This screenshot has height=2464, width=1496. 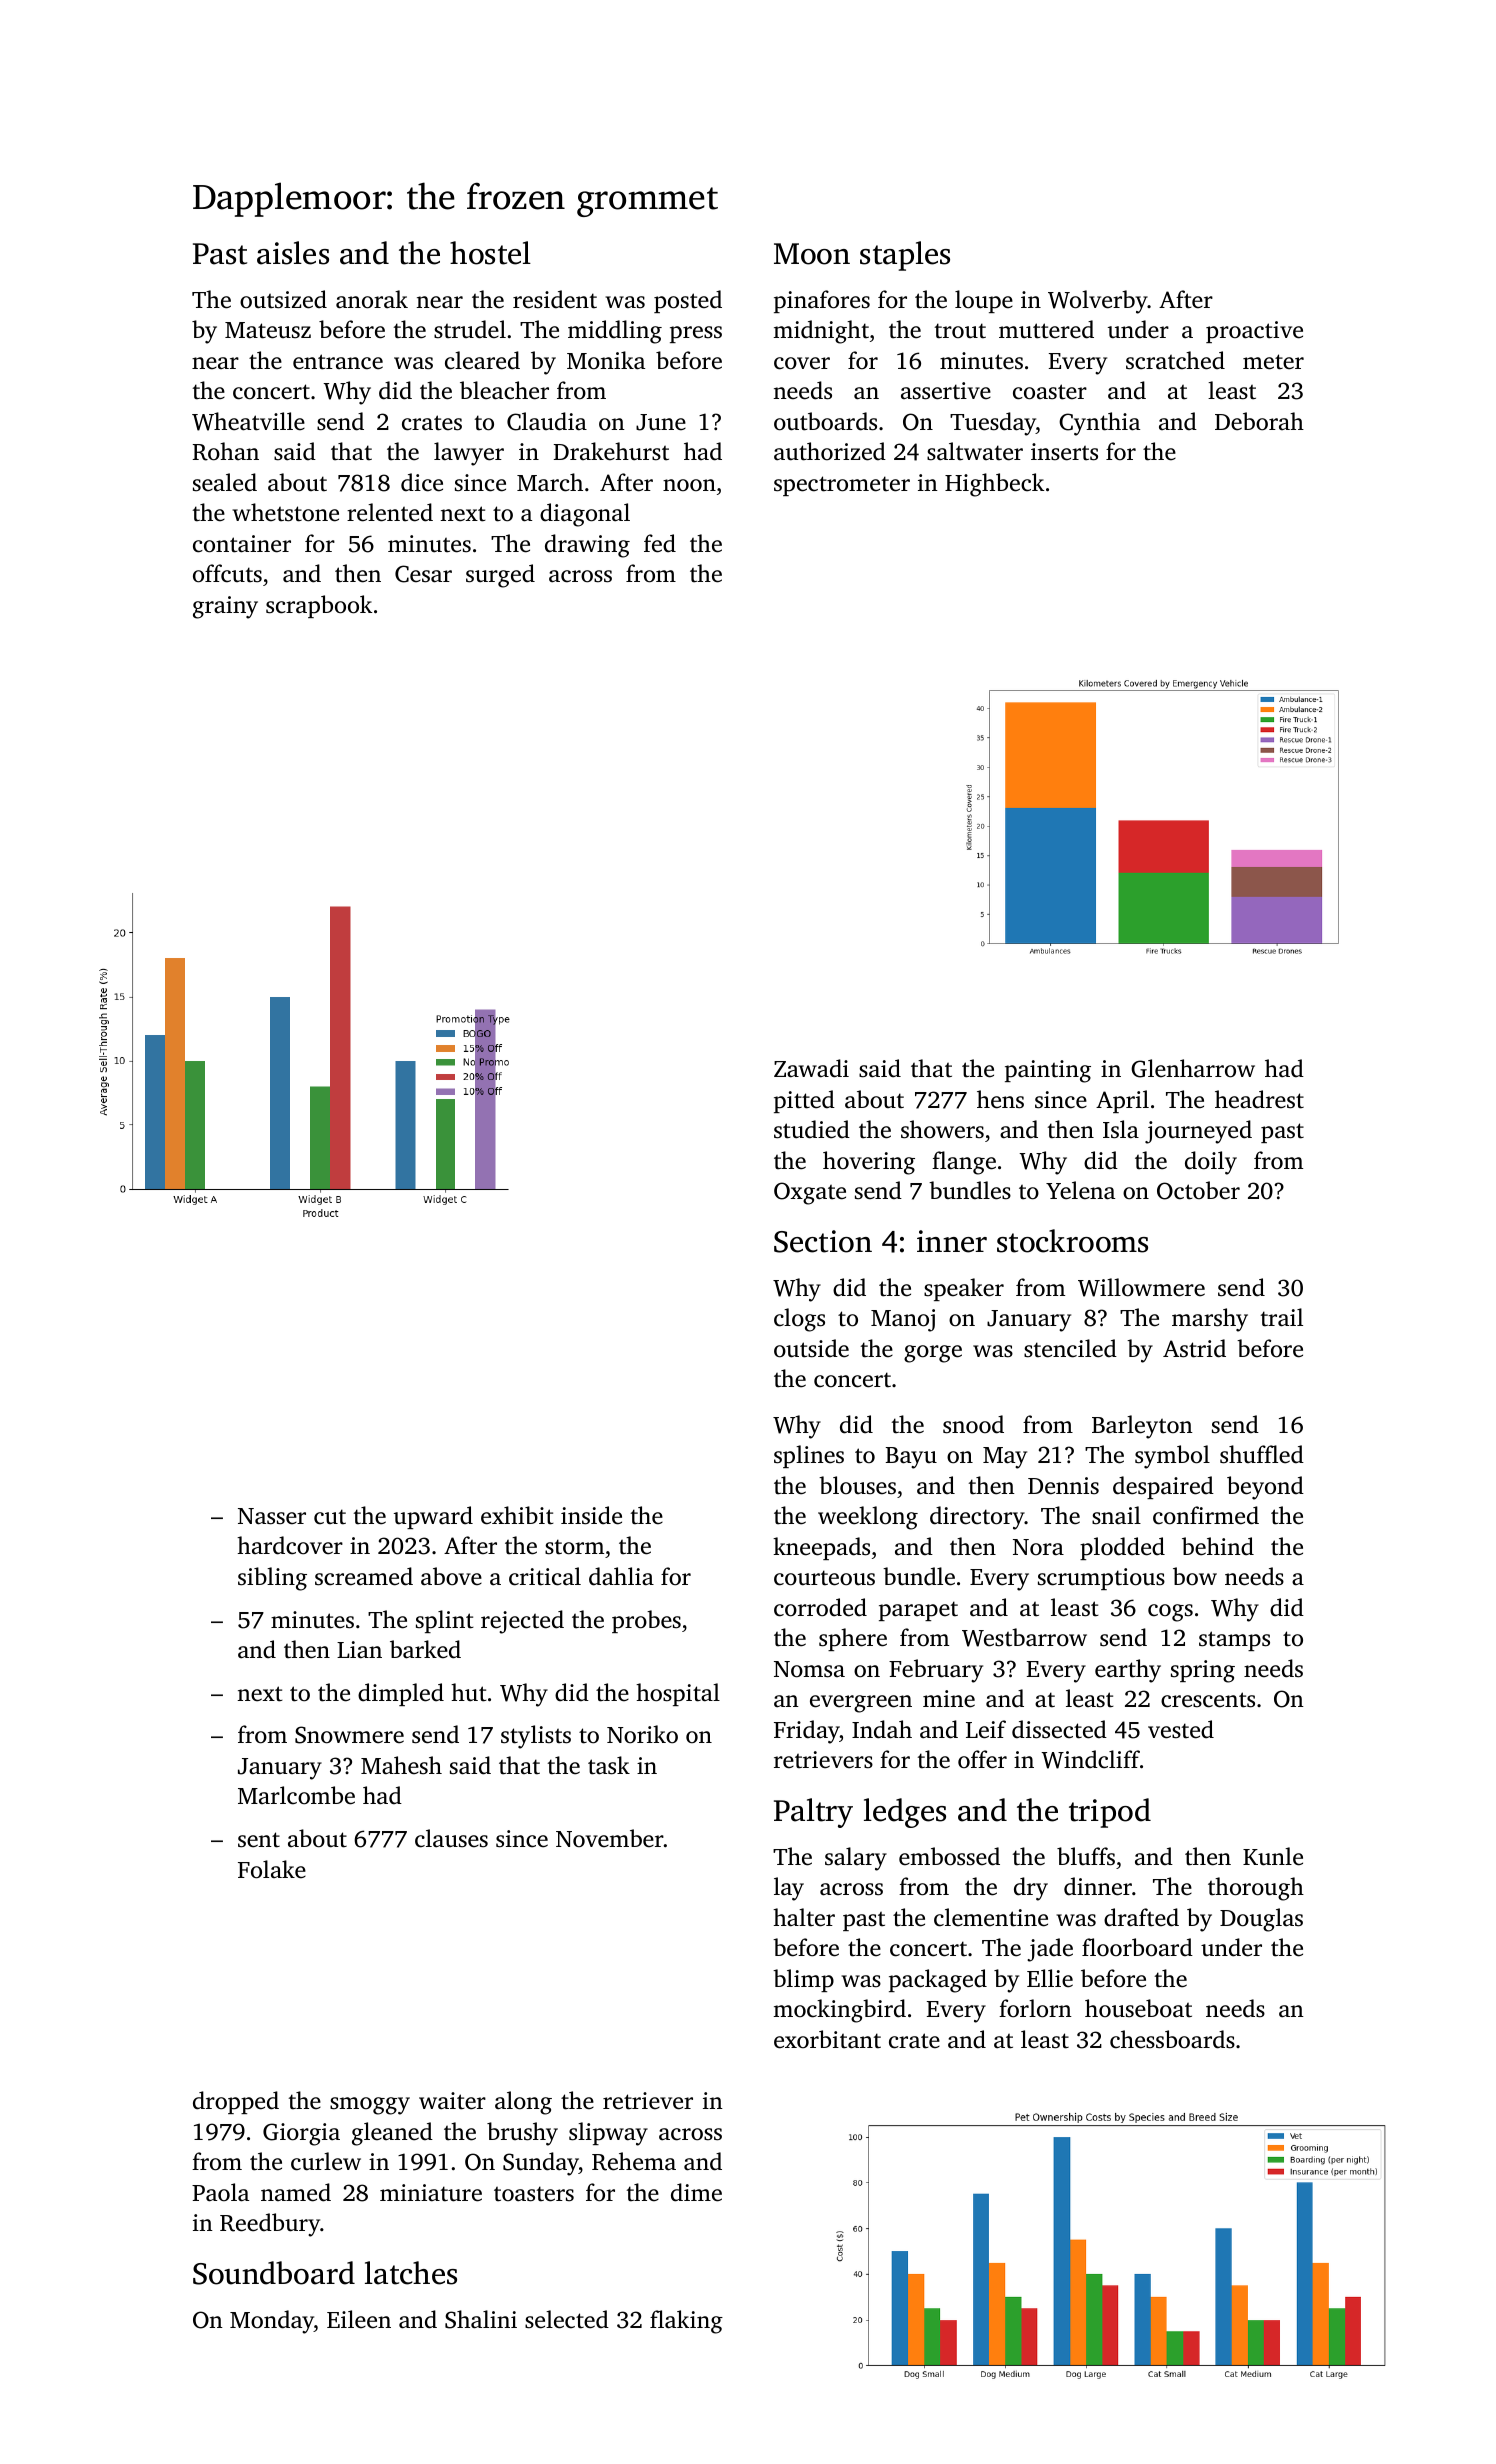 What do you see at coordinates (359, 2319) in the screenshot?
I see `Eileen` at bounding box center [359, 2319].
